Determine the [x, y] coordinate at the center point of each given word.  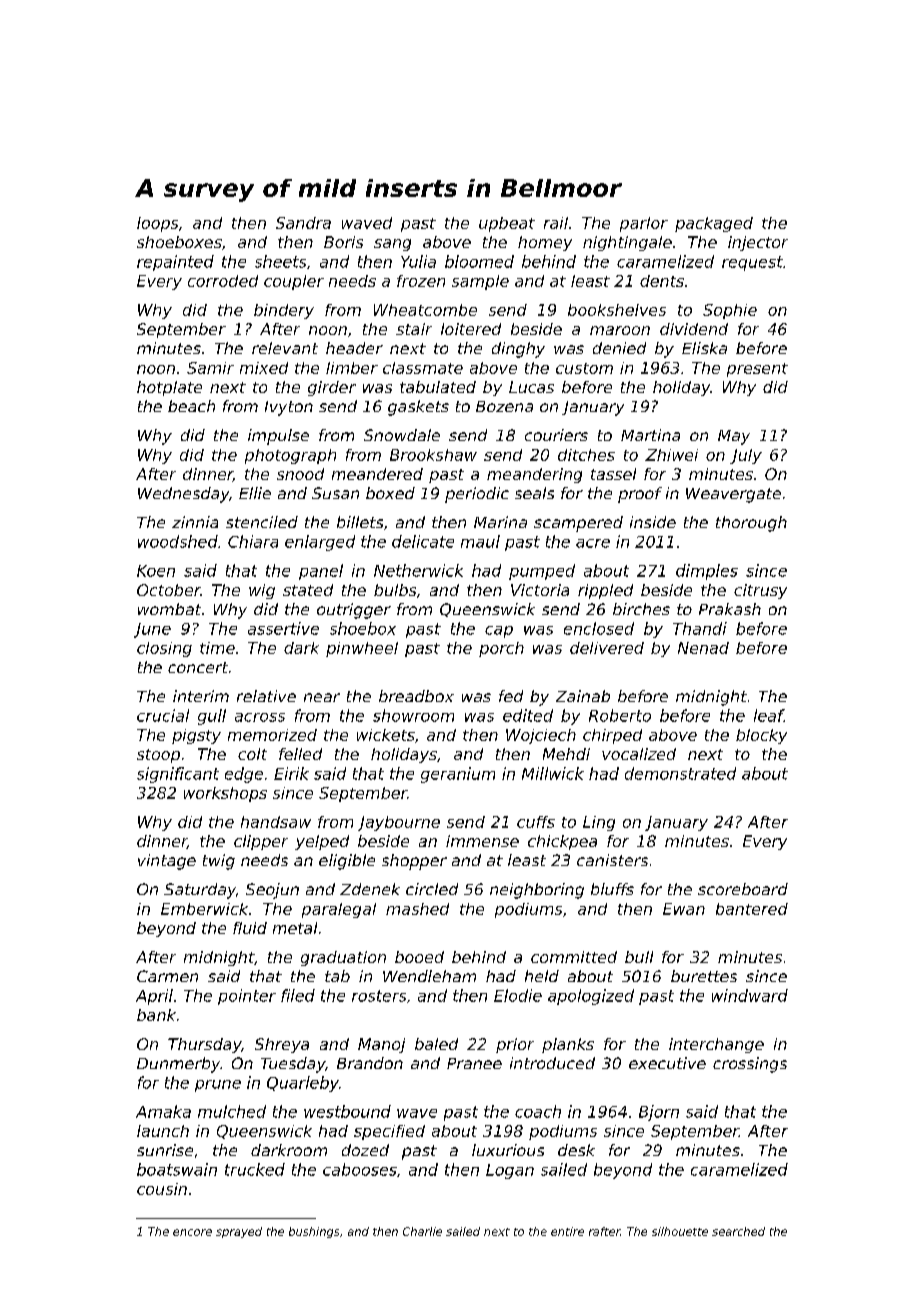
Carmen [167, 976]
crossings [750, 1065]
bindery [284, 311]
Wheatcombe [425, 310]
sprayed [239, 1232]
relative [266, 696]
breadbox [416, 696]
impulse [278, 437]
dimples [707, 572]
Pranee [474, 1063]
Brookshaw [433, 455]
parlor [644, 224]
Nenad [703, 648]
